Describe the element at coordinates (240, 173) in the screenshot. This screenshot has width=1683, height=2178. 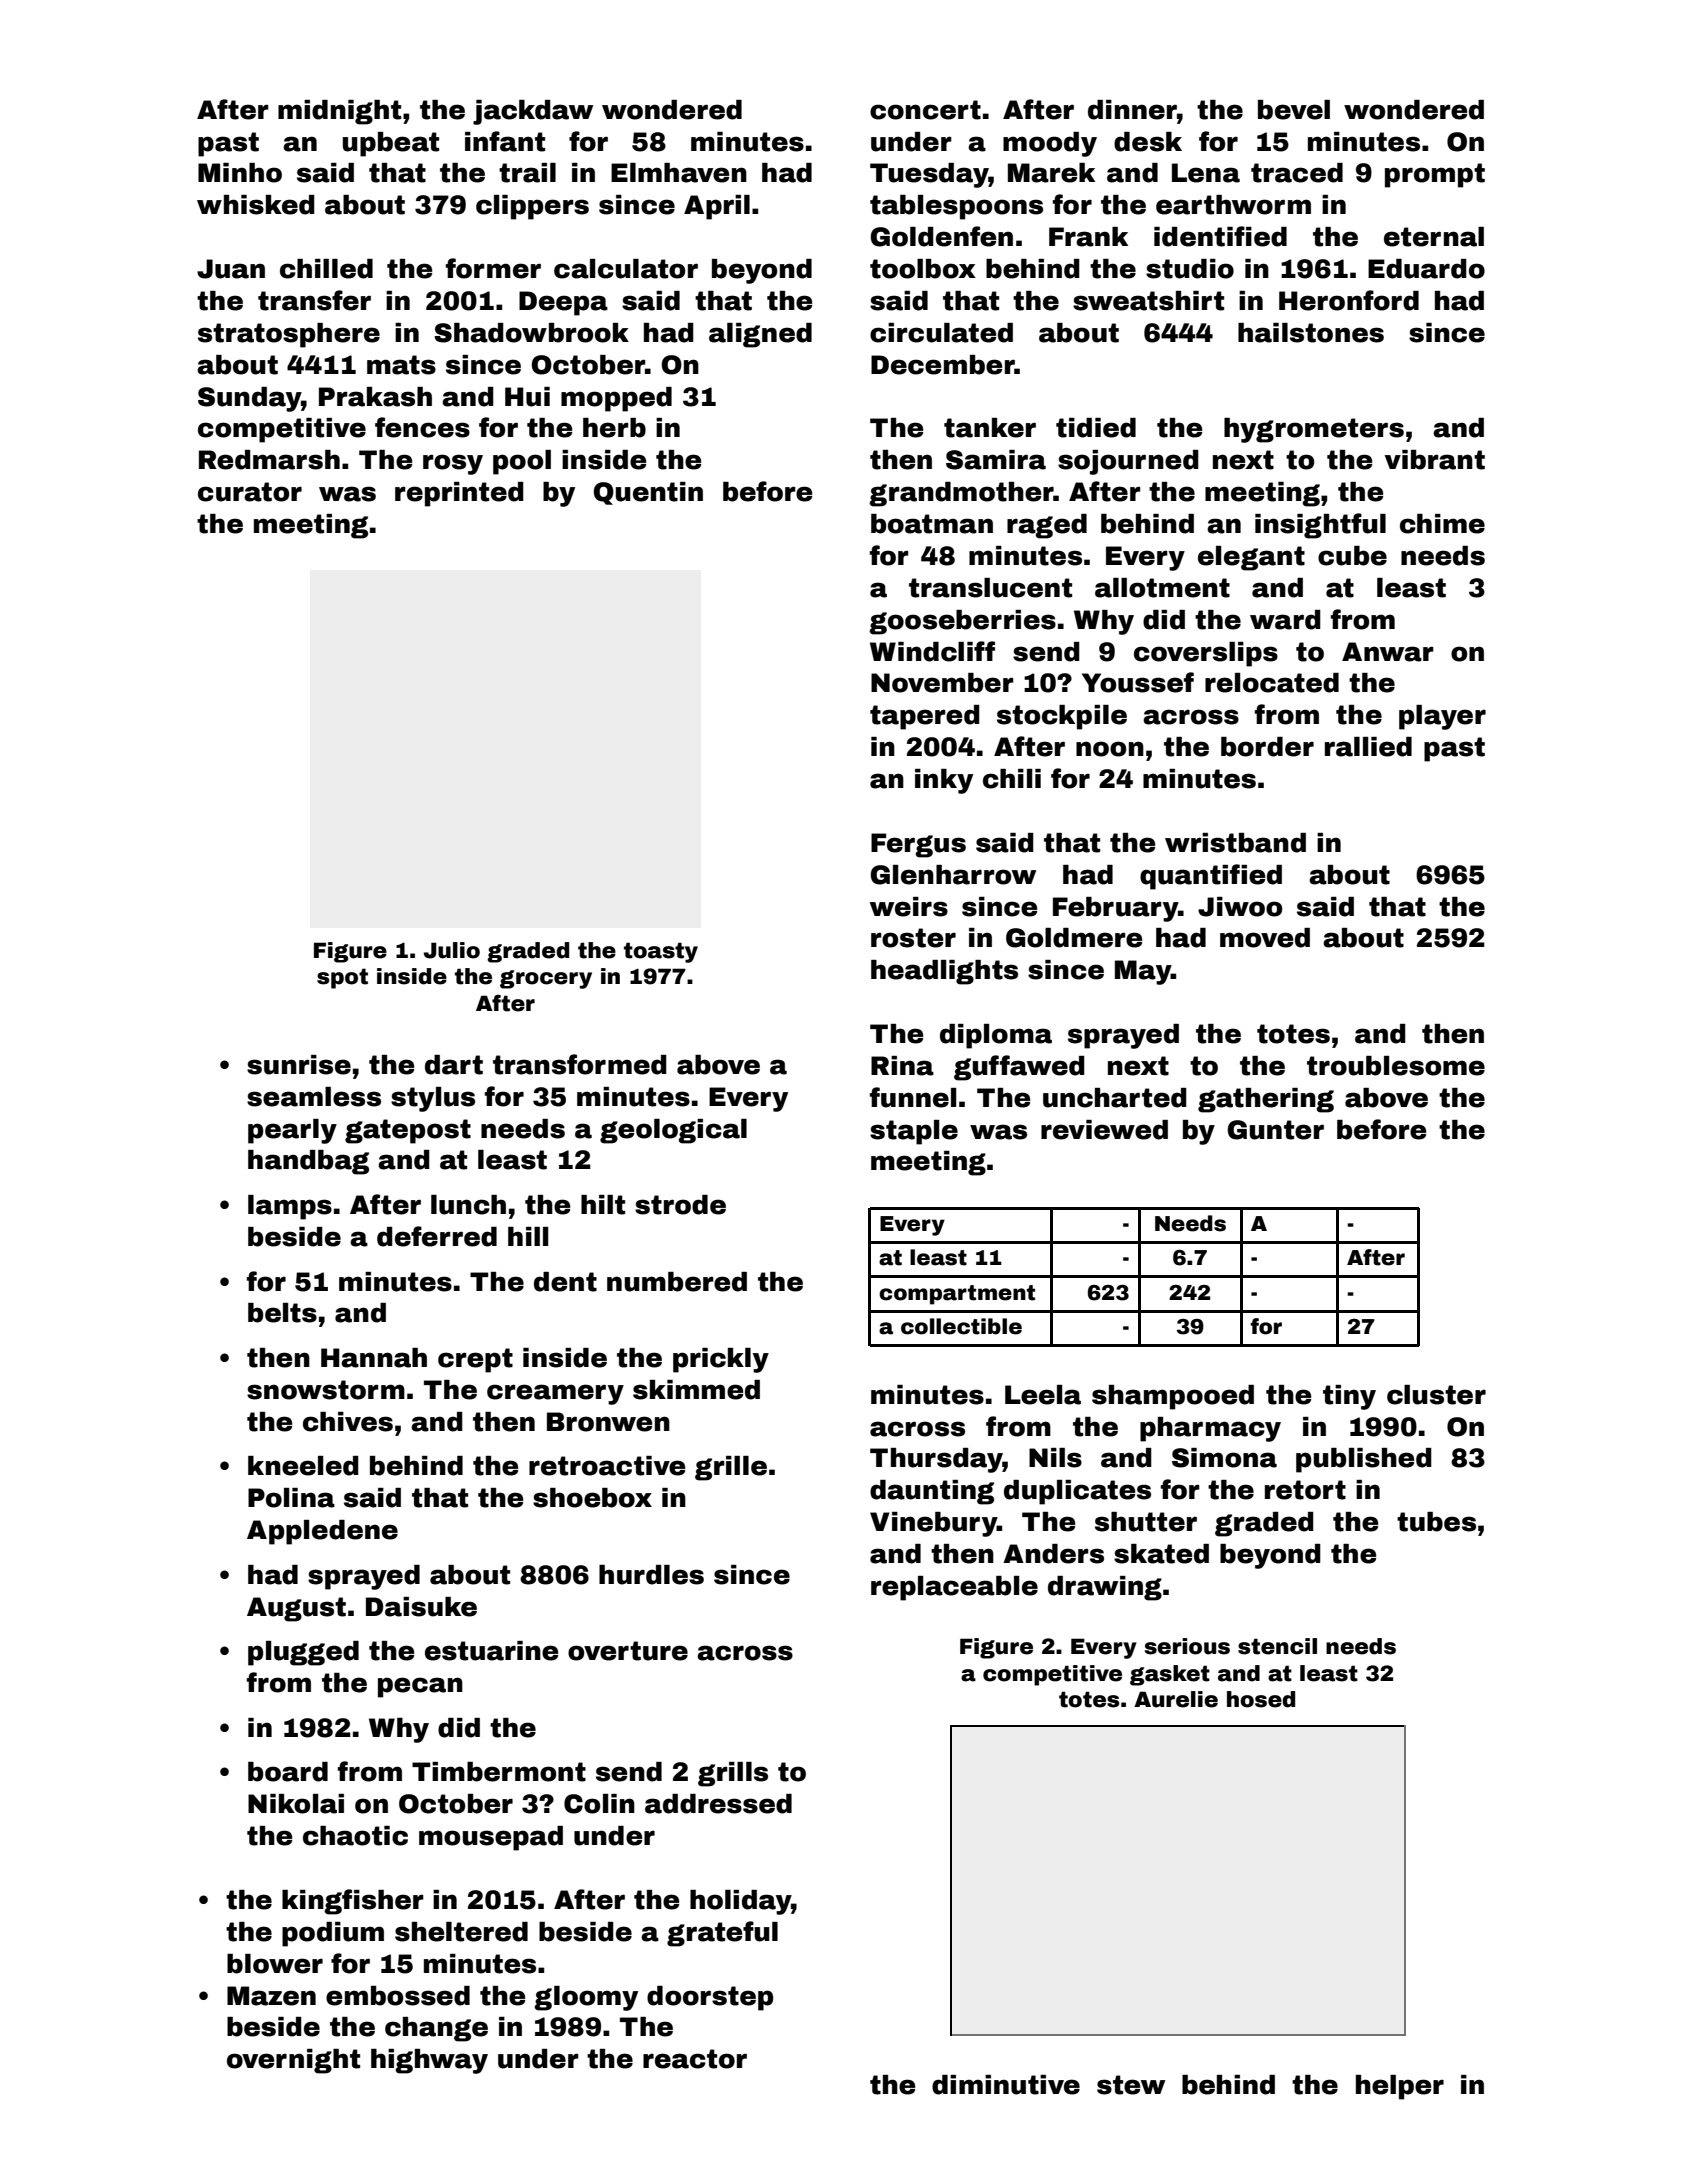
I see `Minho` at that location.
